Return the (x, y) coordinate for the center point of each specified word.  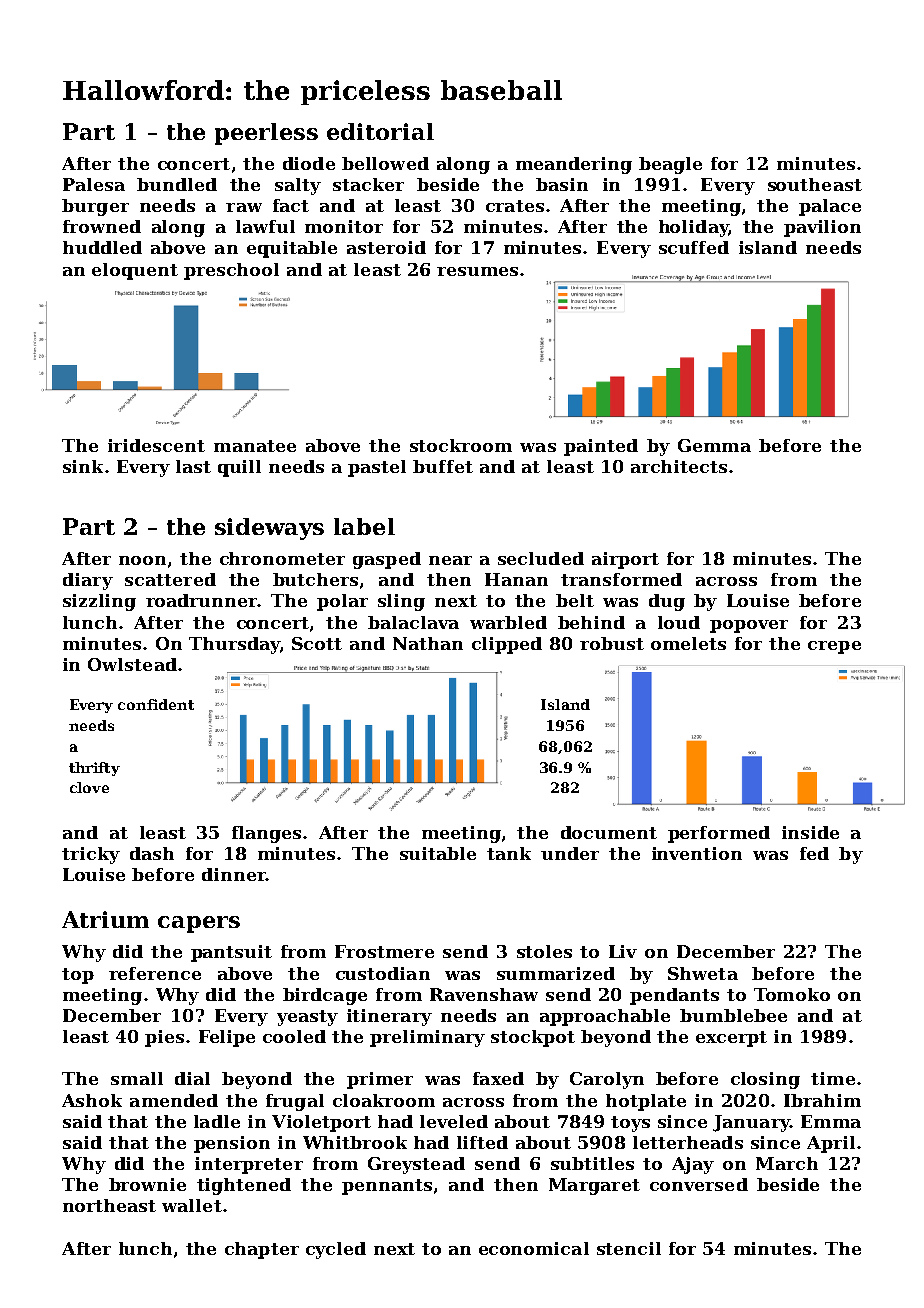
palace (830, 207)
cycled (336, 1250)
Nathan (428, 643)
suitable (438, 853)
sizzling (99, 602)
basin (562, 184)
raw (244, 207)
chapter (262, 1250)
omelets (688, 643)
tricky (91, 855)
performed (719, 834)
